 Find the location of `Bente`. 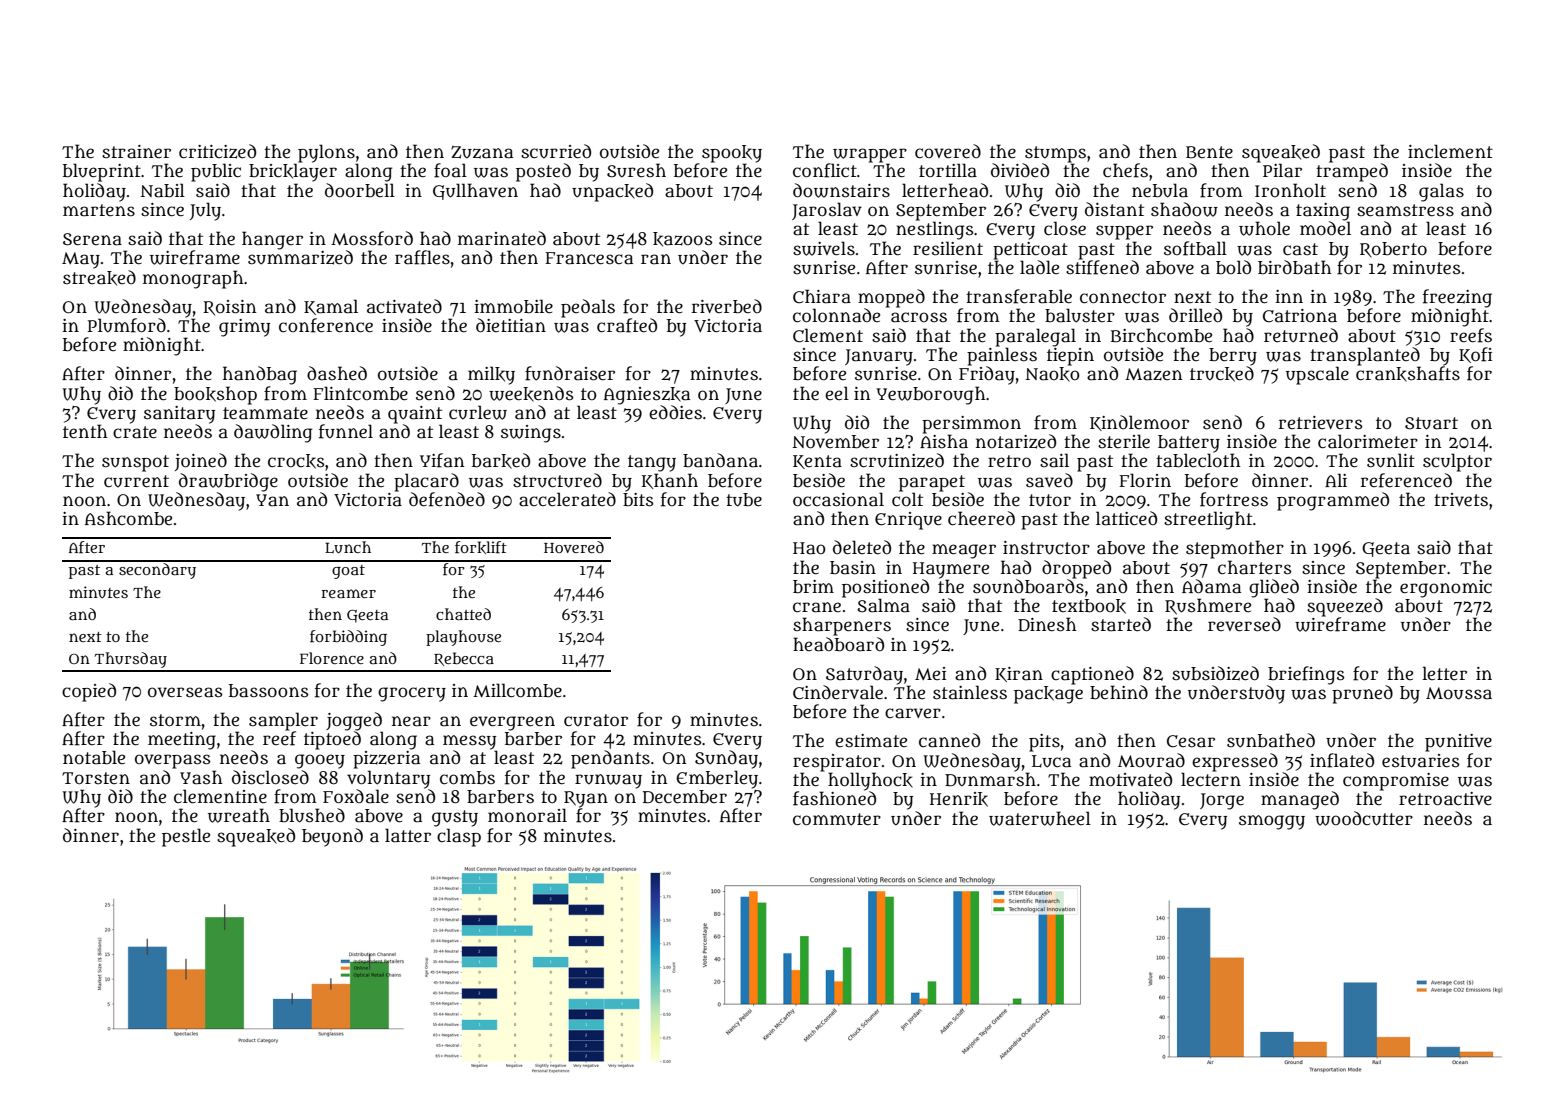

Bente is located at coordinates (1209, 152).
